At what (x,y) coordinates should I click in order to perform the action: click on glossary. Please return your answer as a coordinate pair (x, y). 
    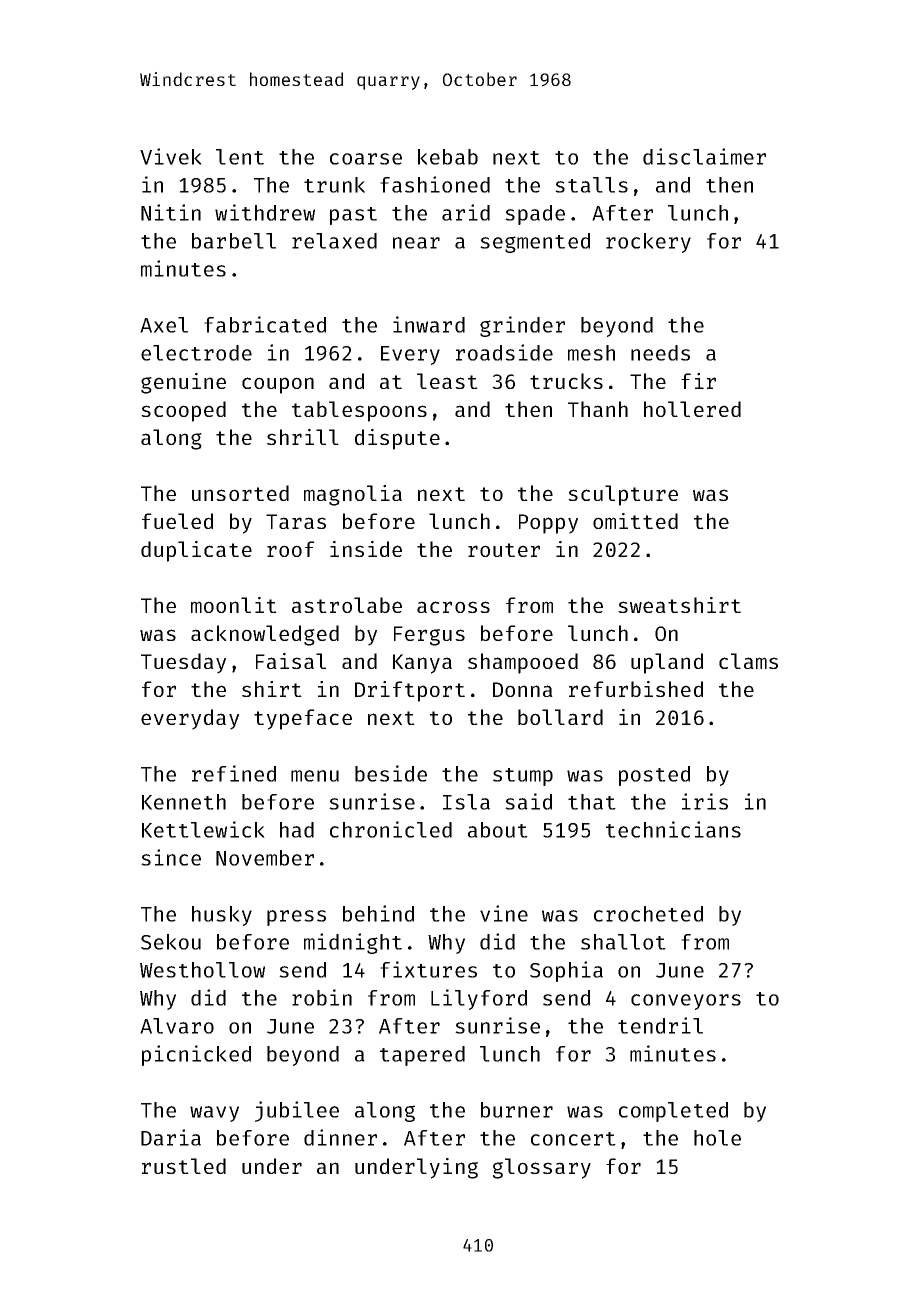
    Looking at the image, I should click on (542, 1168).
